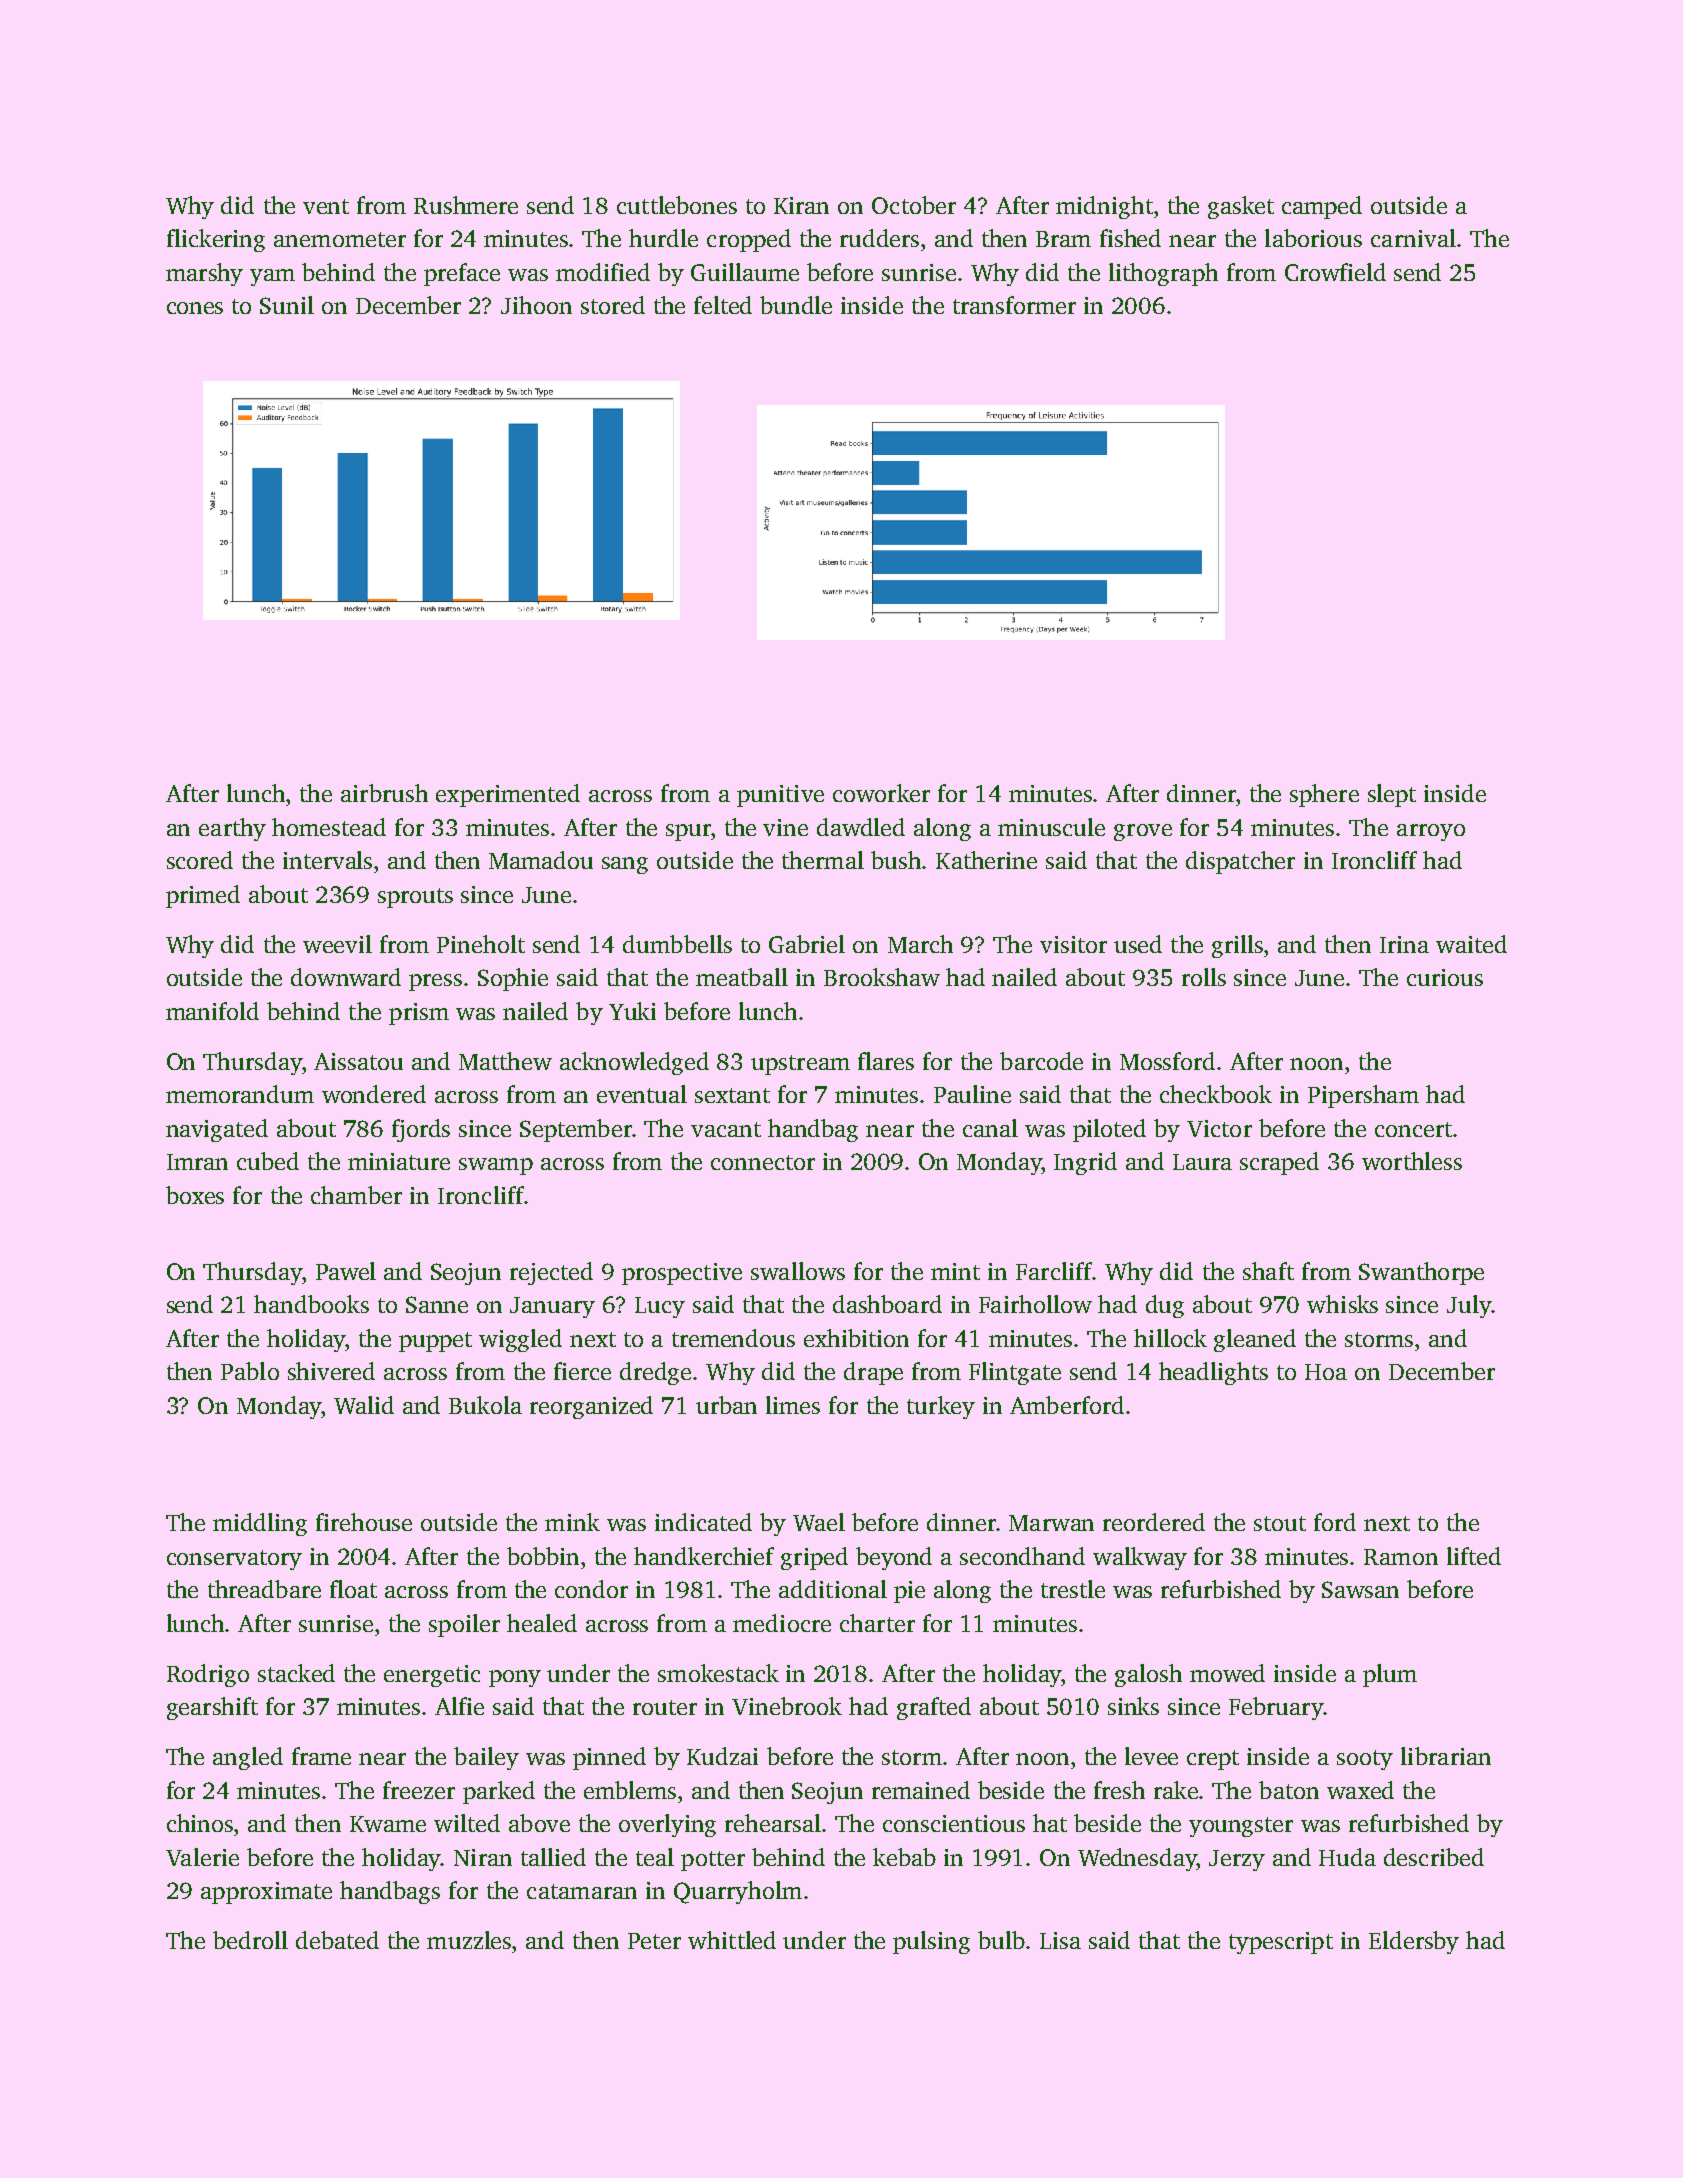  Describe the element at coordinates (801, 205) in the image. I see `Kiran` at that location.
